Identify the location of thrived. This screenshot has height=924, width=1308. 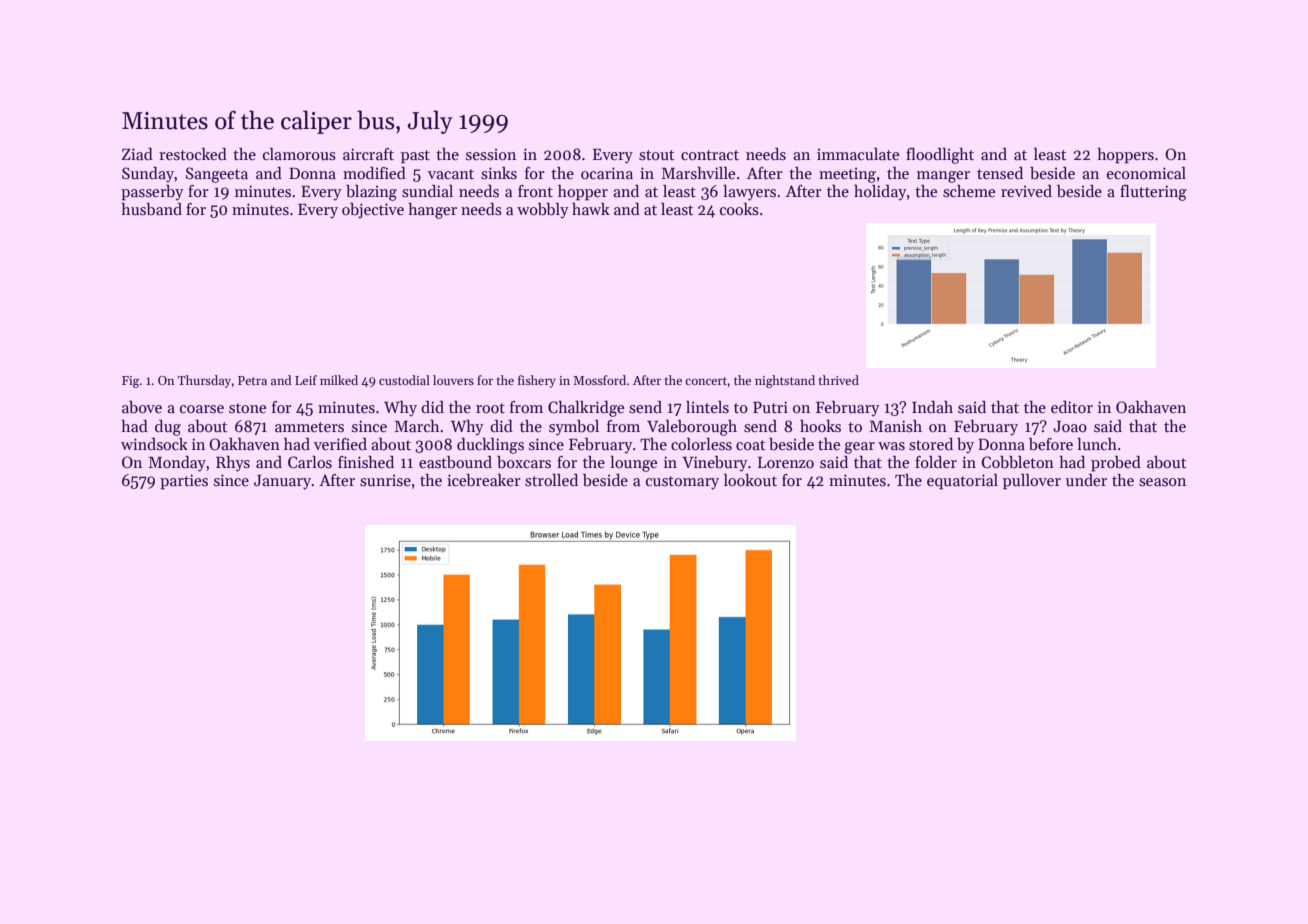
(839, 380).
